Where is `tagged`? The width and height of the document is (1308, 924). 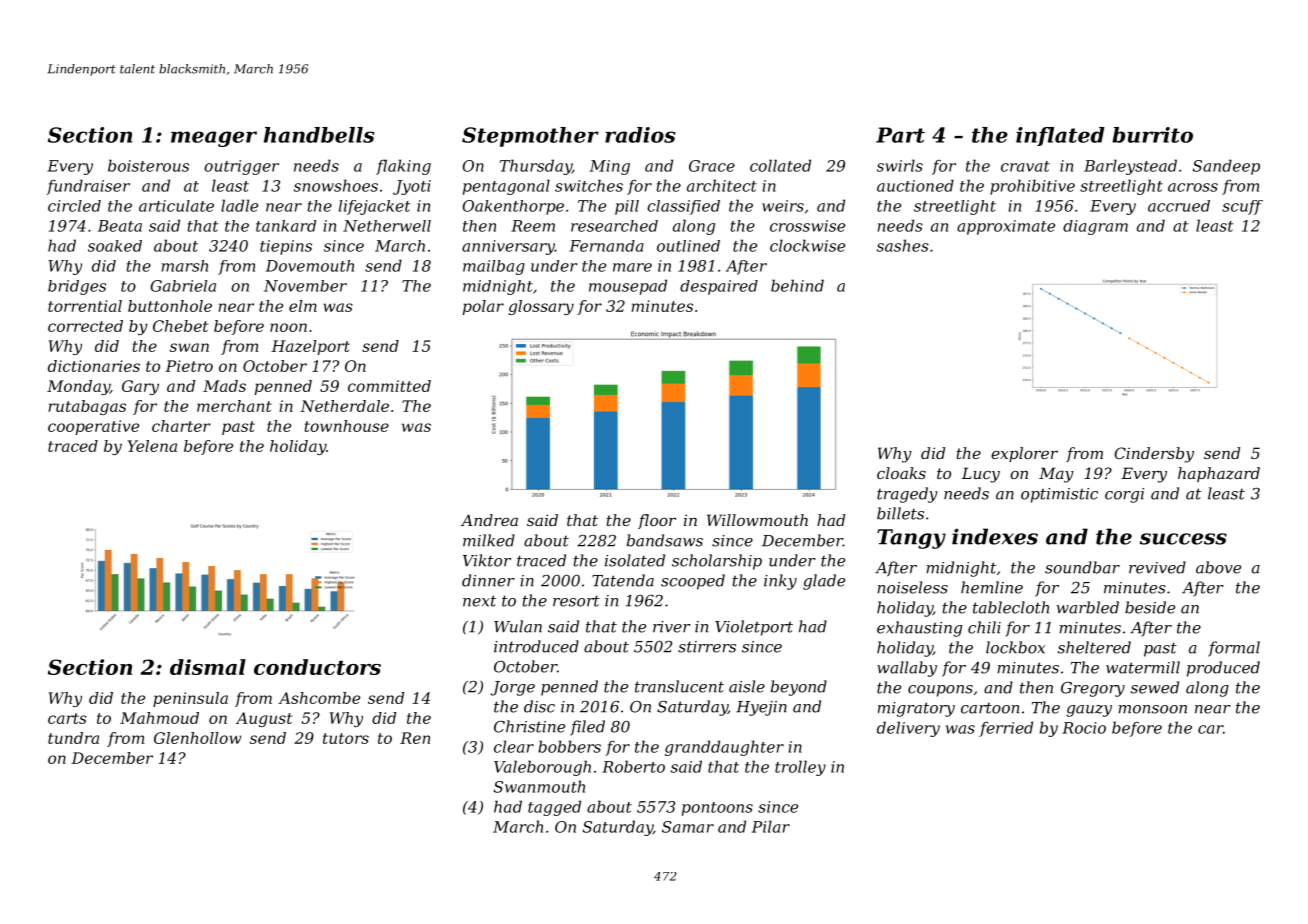 tagged is located at coordinates (554, 808).
